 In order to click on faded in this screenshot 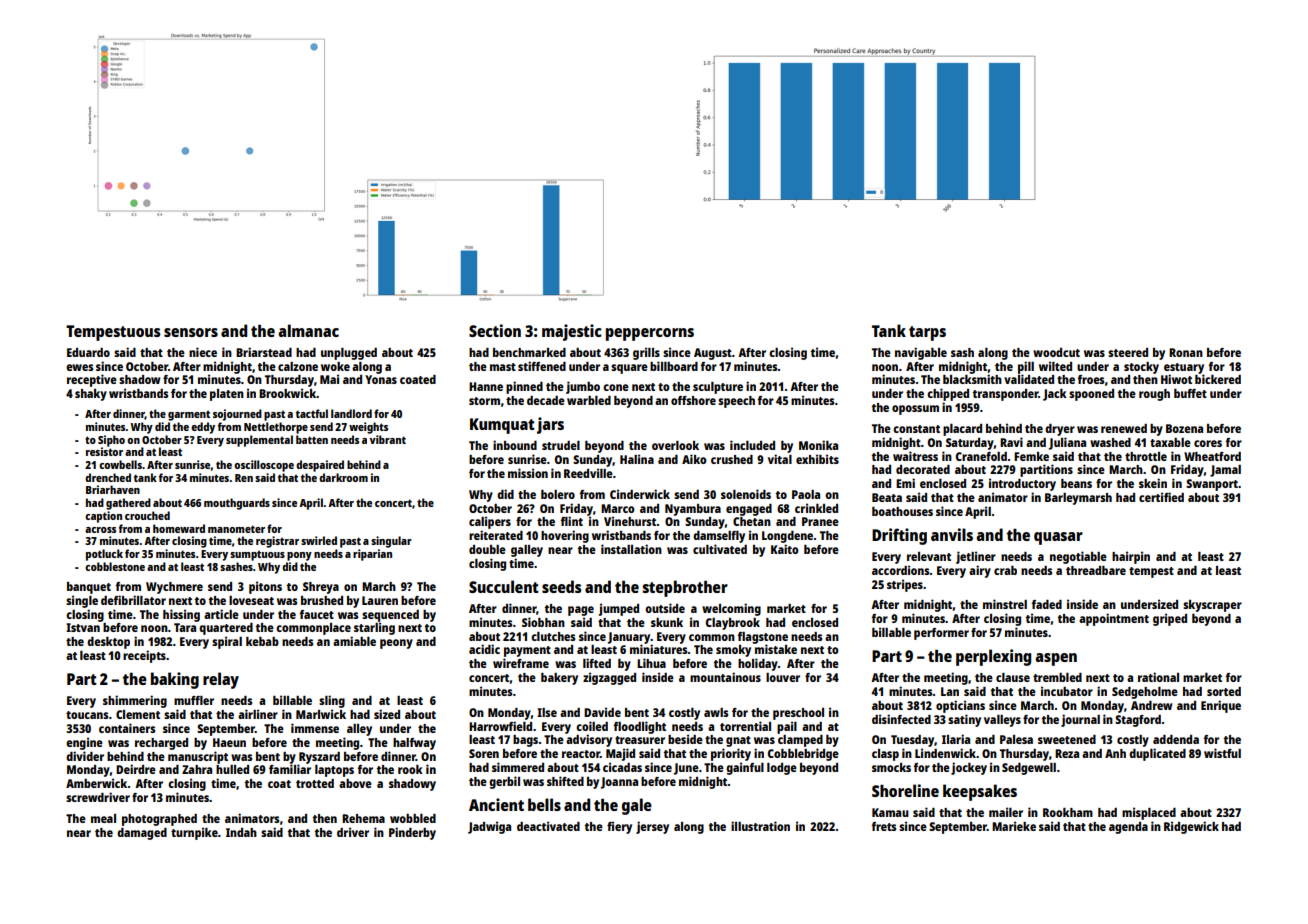, I will do `click(1046, 604)`.
